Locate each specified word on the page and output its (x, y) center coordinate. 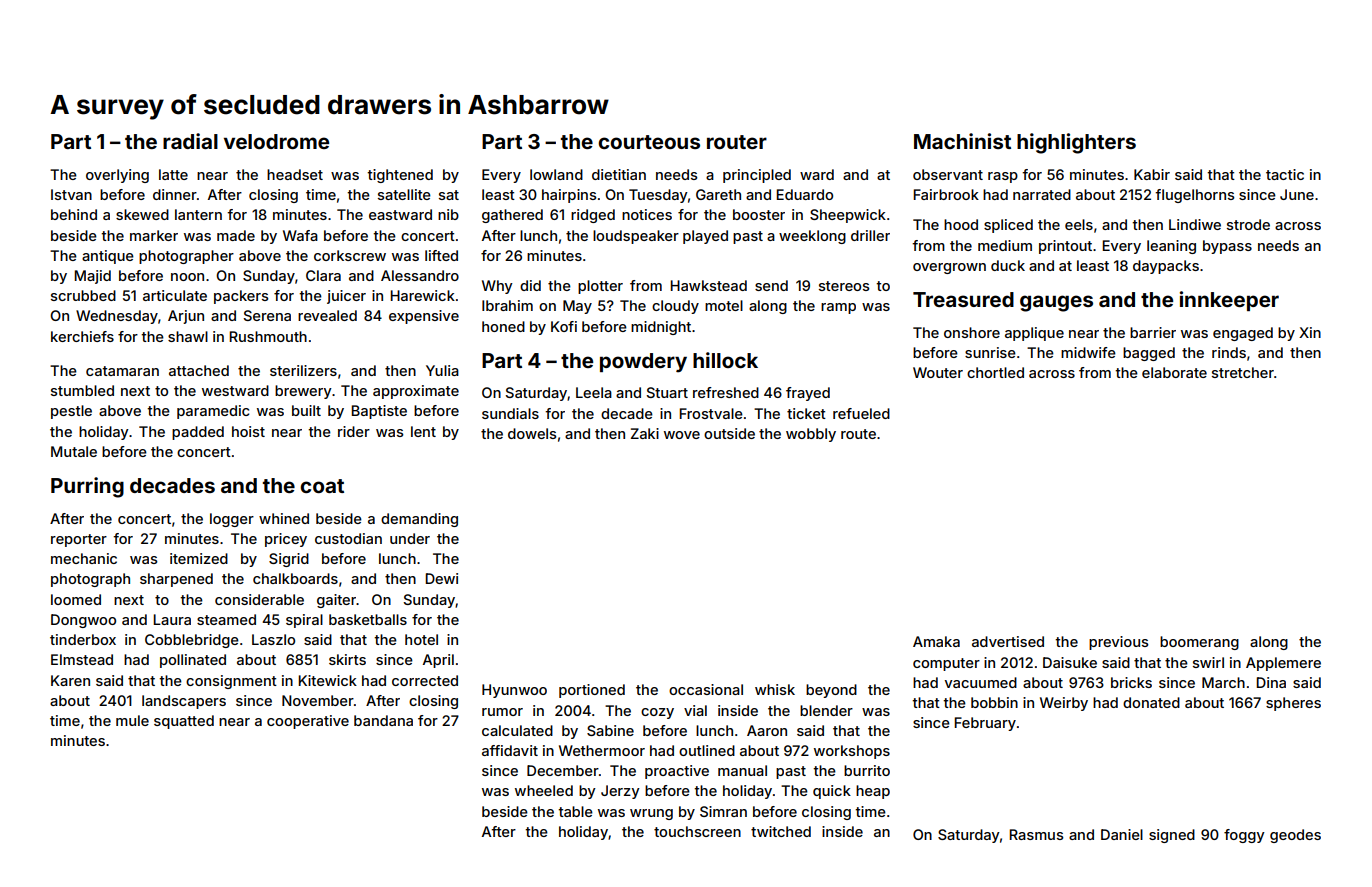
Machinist (962, 141)
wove (682, 435)
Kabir (1152, 174)
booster (759, 214)
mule (132, 720)
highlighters (1076, 143)
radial (190, 141)
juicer (346, 297)
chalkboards (295, 578)
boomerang (1199, 643)
